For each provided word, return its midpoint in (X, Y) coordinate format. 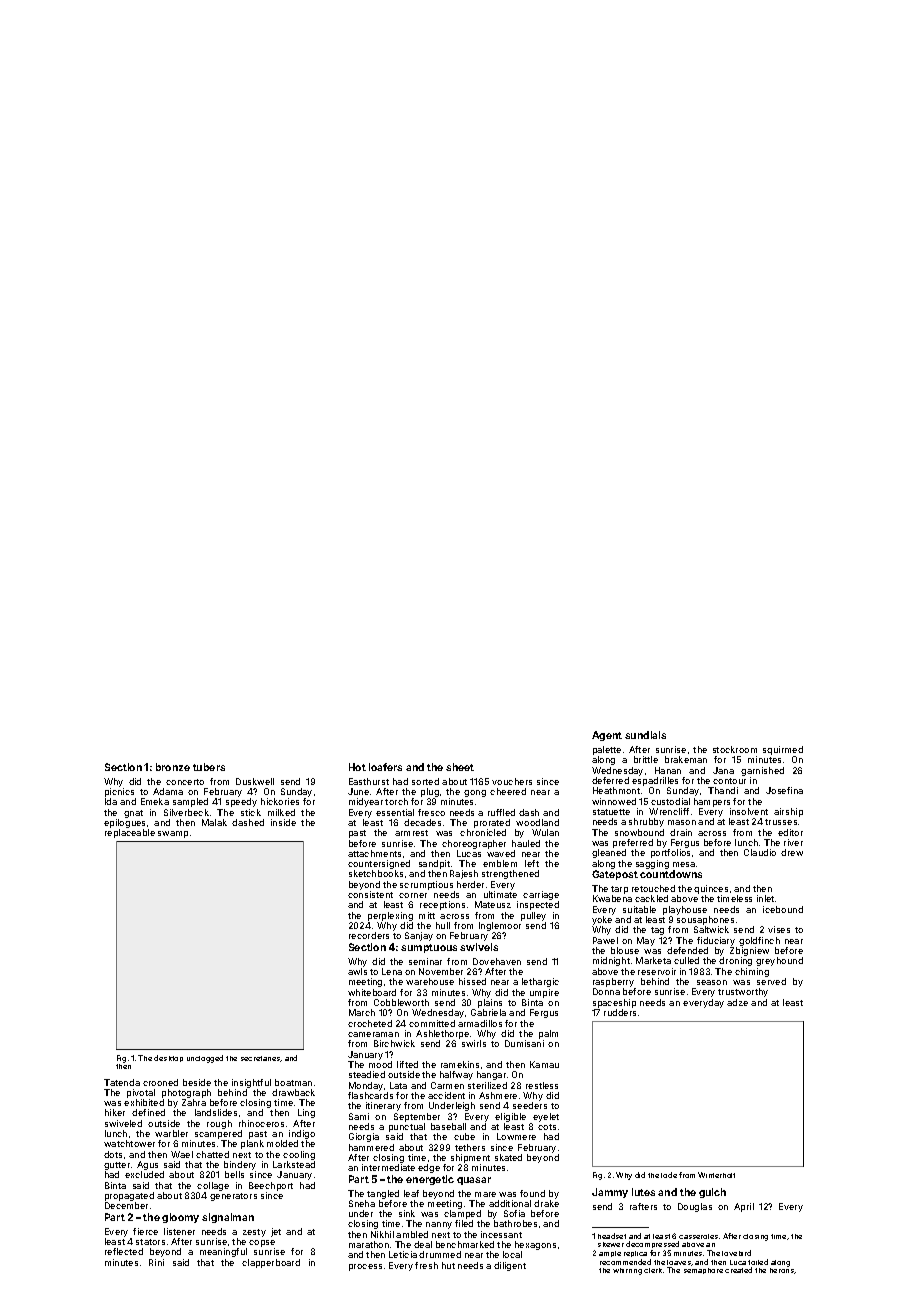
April (744, 1207)
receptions (442, 905)
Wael (182, 1154)
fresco (431, 812)
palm (548, 1034)
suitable (639, 909)
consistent (370, 894)
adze (737, 1002)
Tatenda (122, 1082)
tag (657, 931)
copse (262, 1243)
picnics (119, 792)
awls (357, 971)
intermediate (388, 1167)
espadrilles (655, 781)
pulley (533, 916)
